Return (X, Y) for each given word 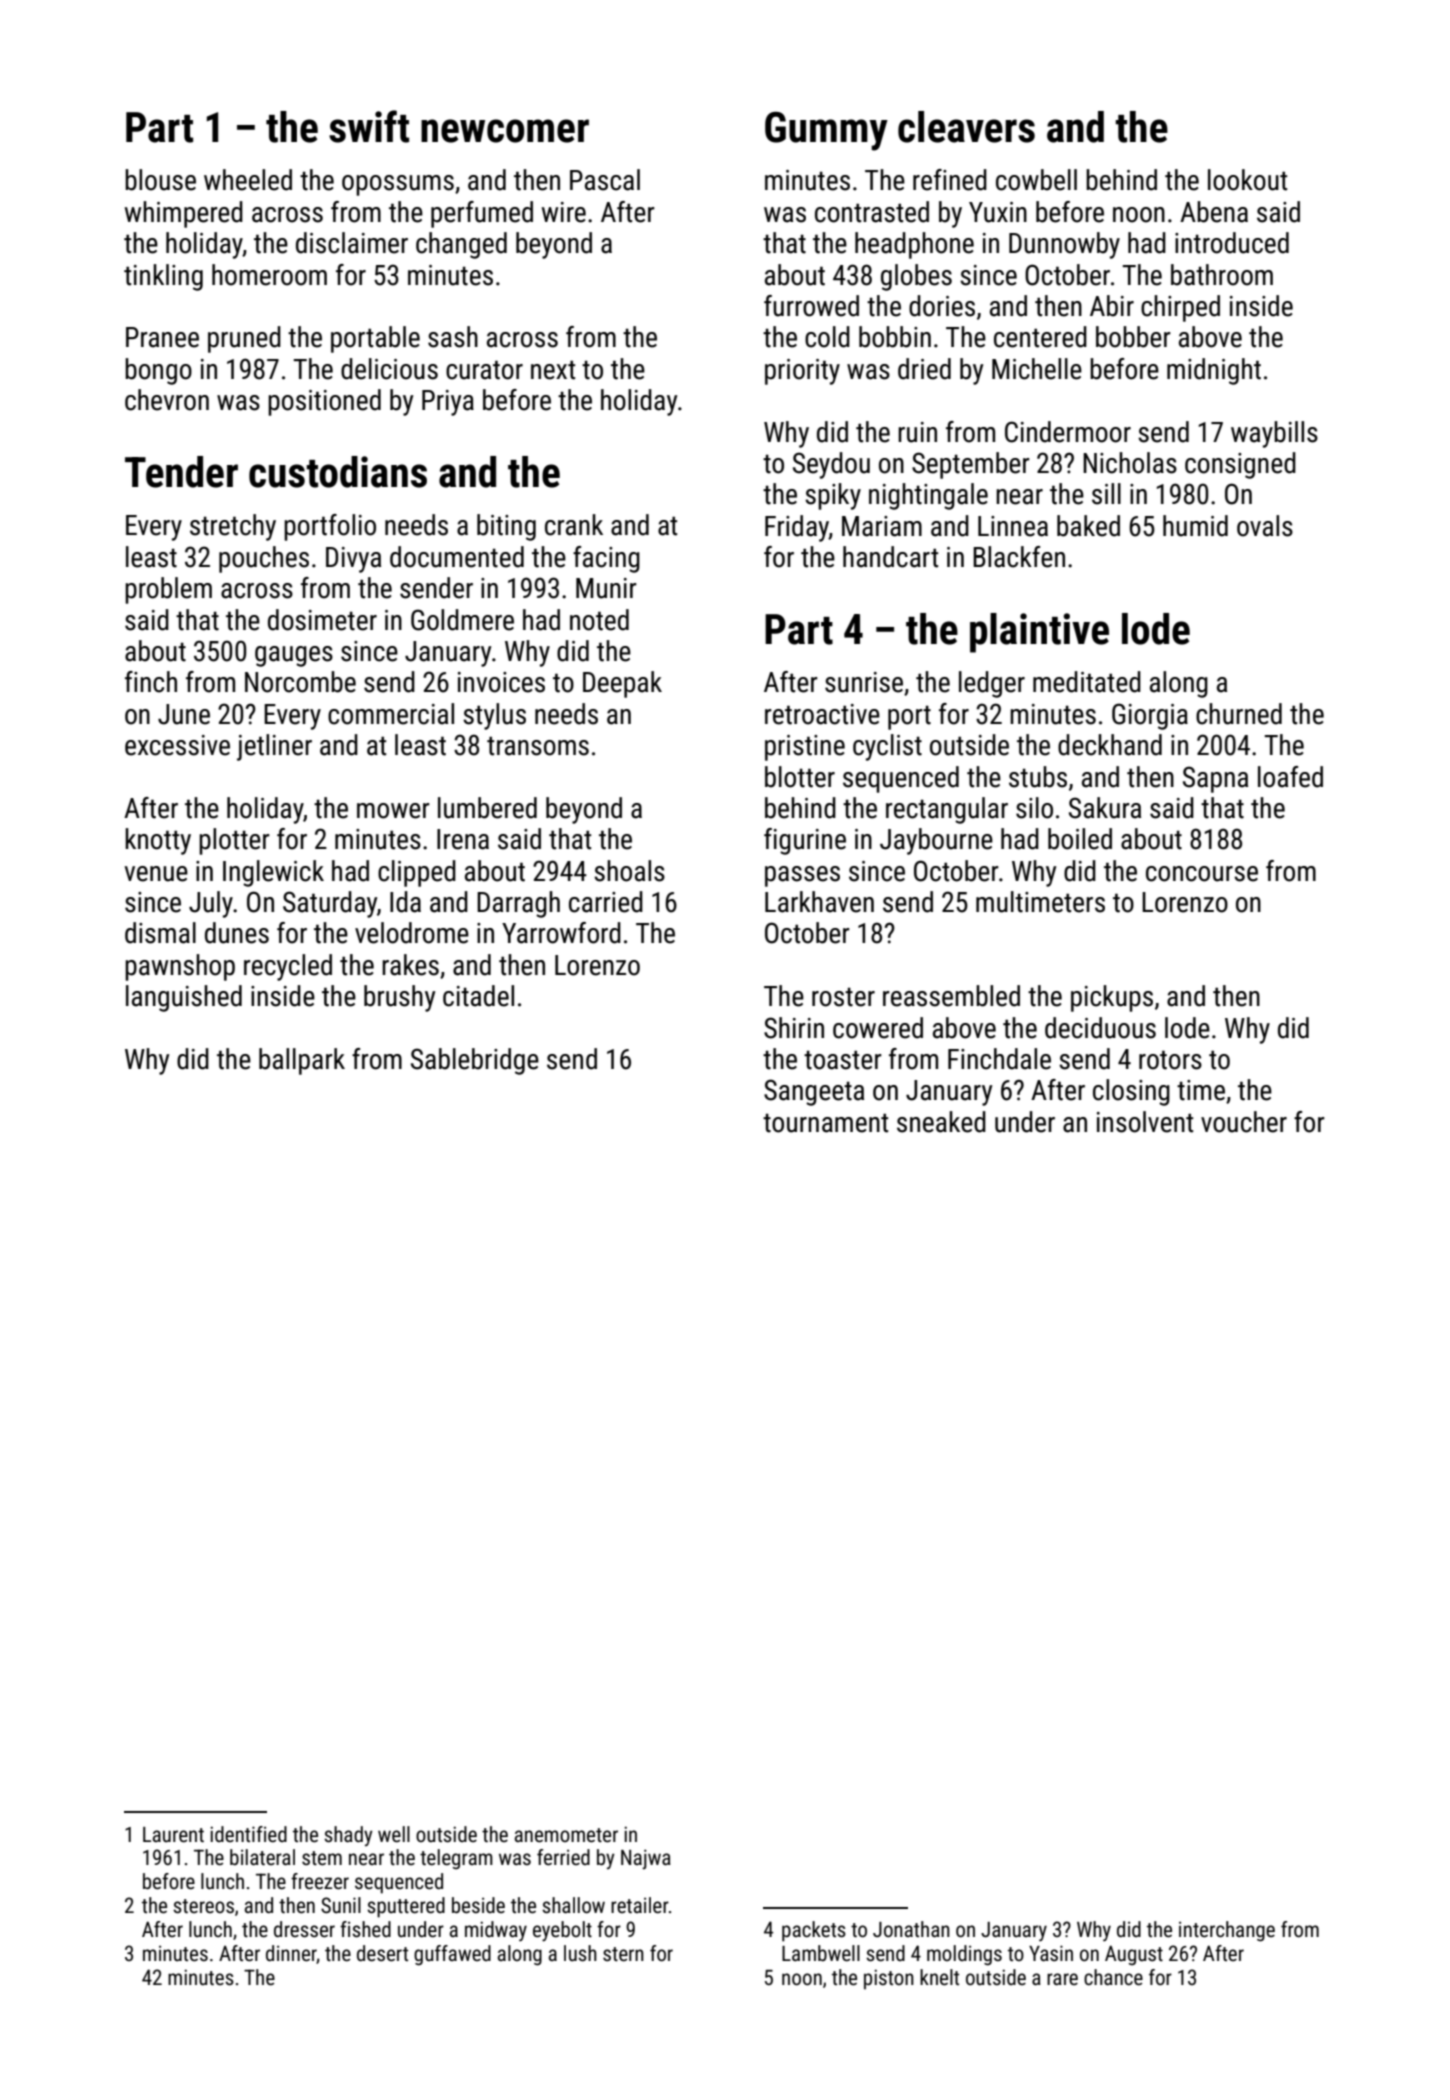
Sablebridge (475, 1061)
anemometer (566, 1835)
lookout (1247, 180)
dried (924, 369)
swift (369, 126)
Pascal (605, 180)
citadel (478, 996)
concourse (1202, 874)
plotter (234, 841)
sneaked (941, 1122)
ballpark (302, 1061)
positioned (324, 402)
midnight (1214, 371)
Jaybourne (936, 841)
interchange (1227, 1931)
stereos (203, 1906)
